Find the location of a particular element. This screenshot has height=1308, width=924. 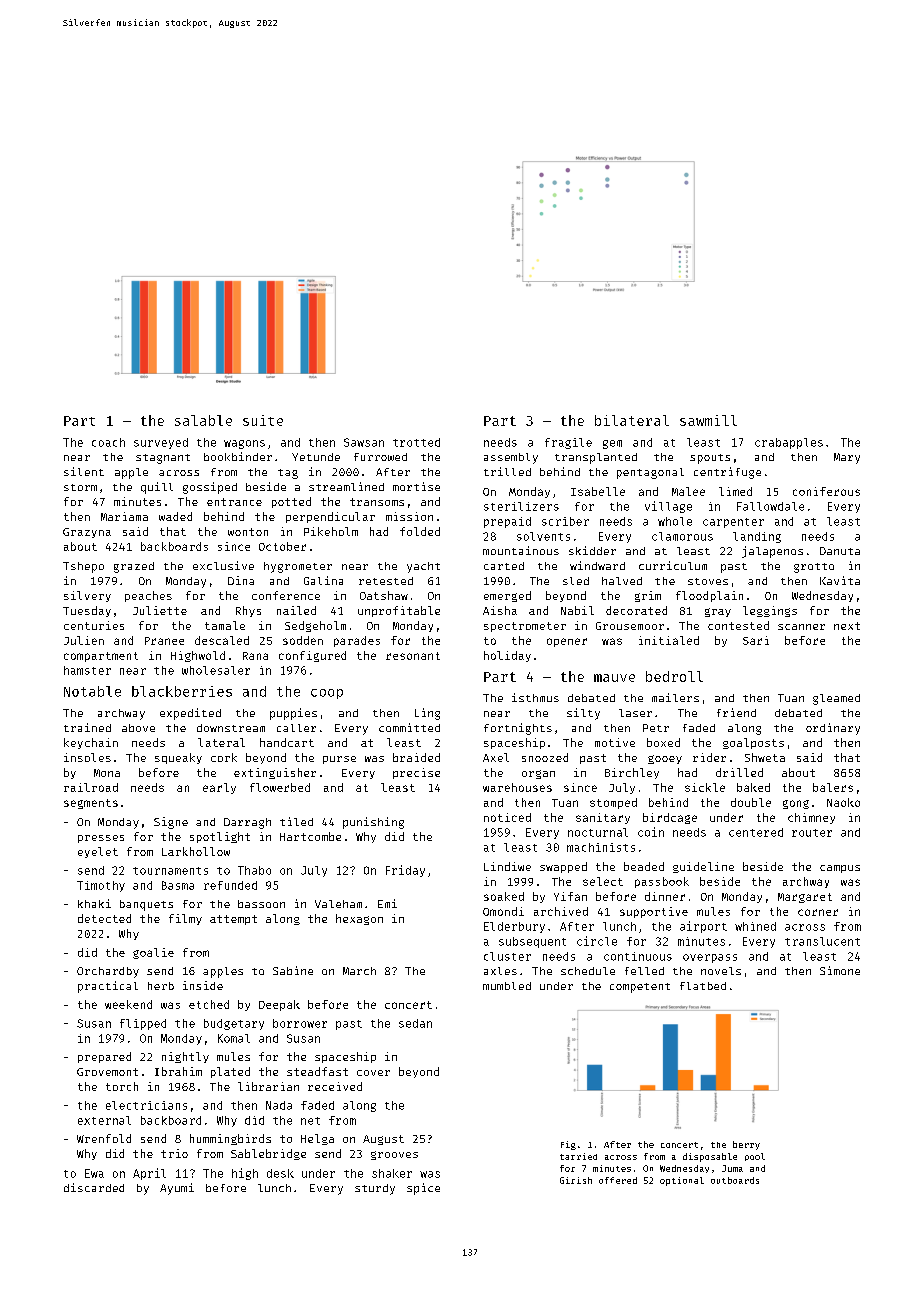

resonant is located at coordinates (413, 656).
